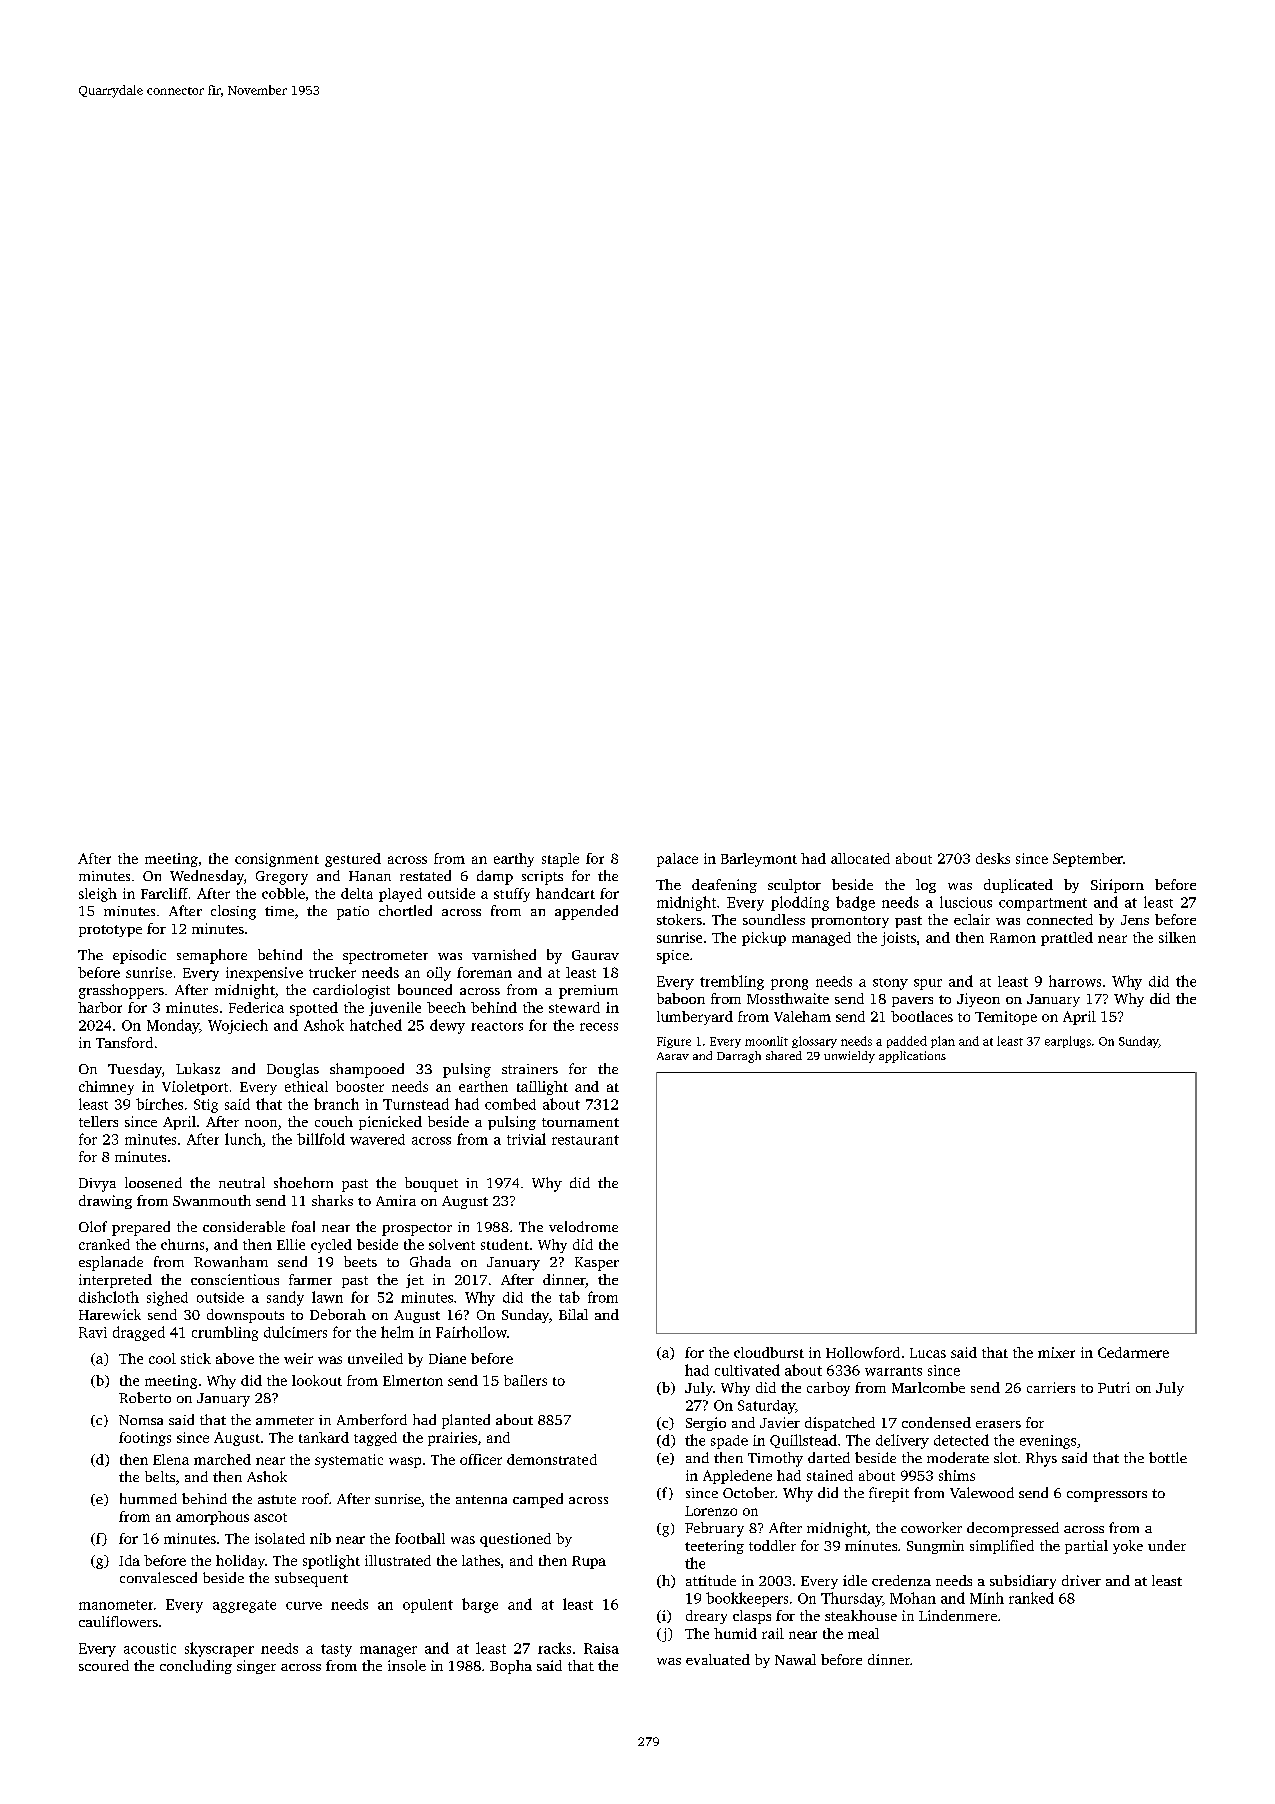 The height and width of the screenshot is (1804, 1275). What do you see at coordinates (711, 1511) in the screenshot?
I see `Lorenzo` at bounding box center [711, 1511].
